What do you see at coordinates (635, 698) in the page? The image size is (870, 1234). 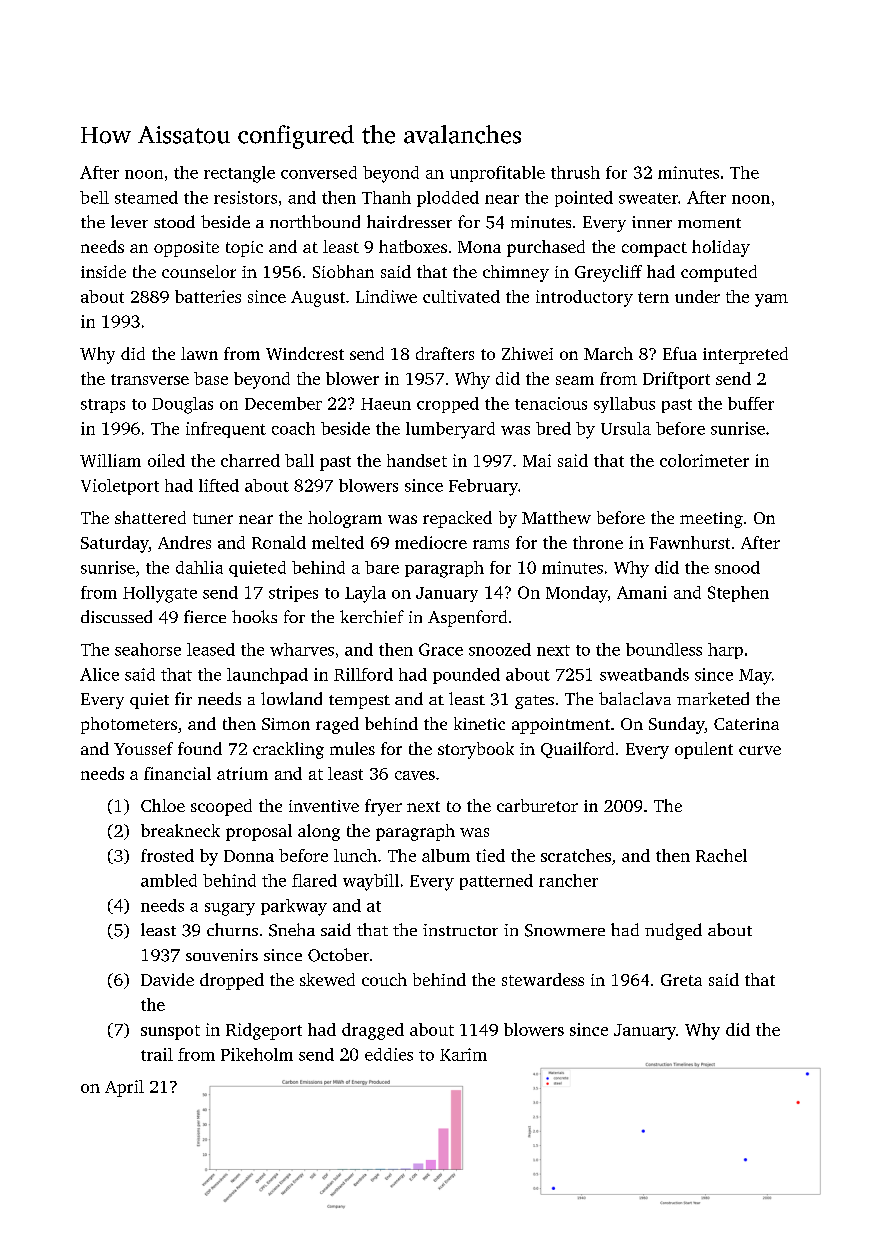 I see `balaclava` at bounding box center [635, 698].
